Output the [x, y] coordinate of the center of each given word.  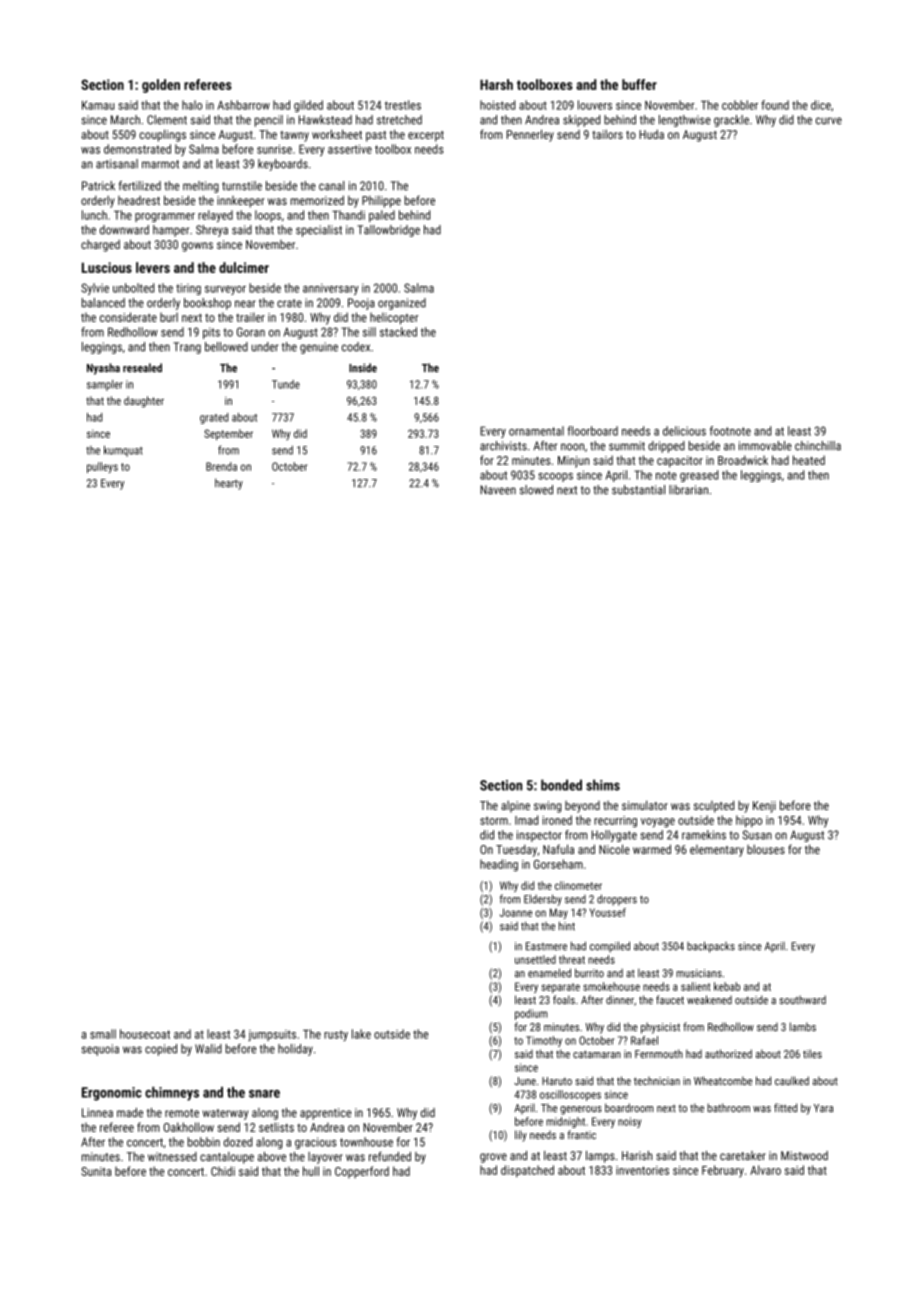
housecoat [145, 1034]
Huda [651, 134]
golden [161, 86]
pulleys [102, 467]
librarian [688, 490]
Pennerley [530, 135]
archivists [503, 446]
